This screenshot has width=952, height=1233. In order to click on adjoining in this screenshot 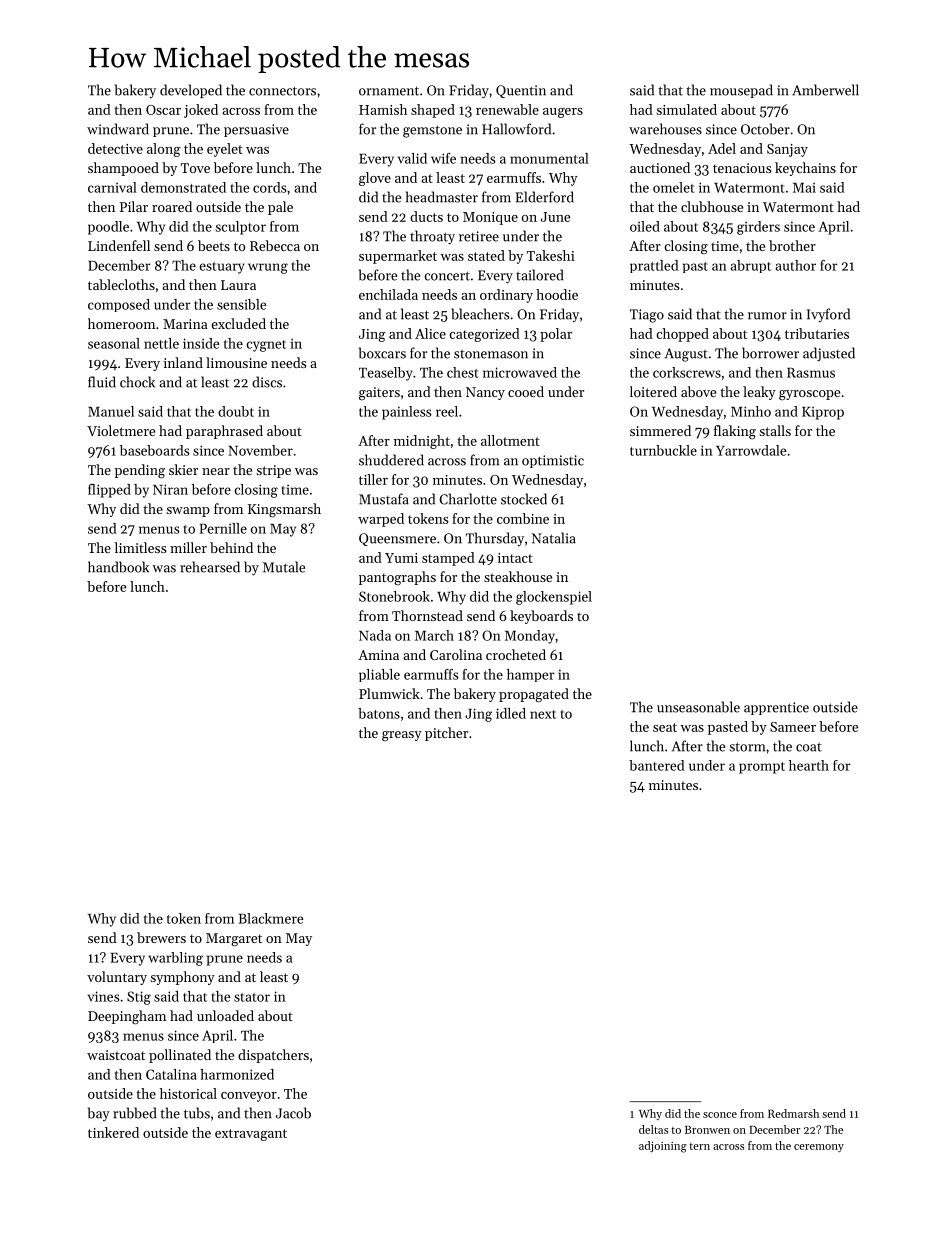, I will do `click(663, 1147)`.
